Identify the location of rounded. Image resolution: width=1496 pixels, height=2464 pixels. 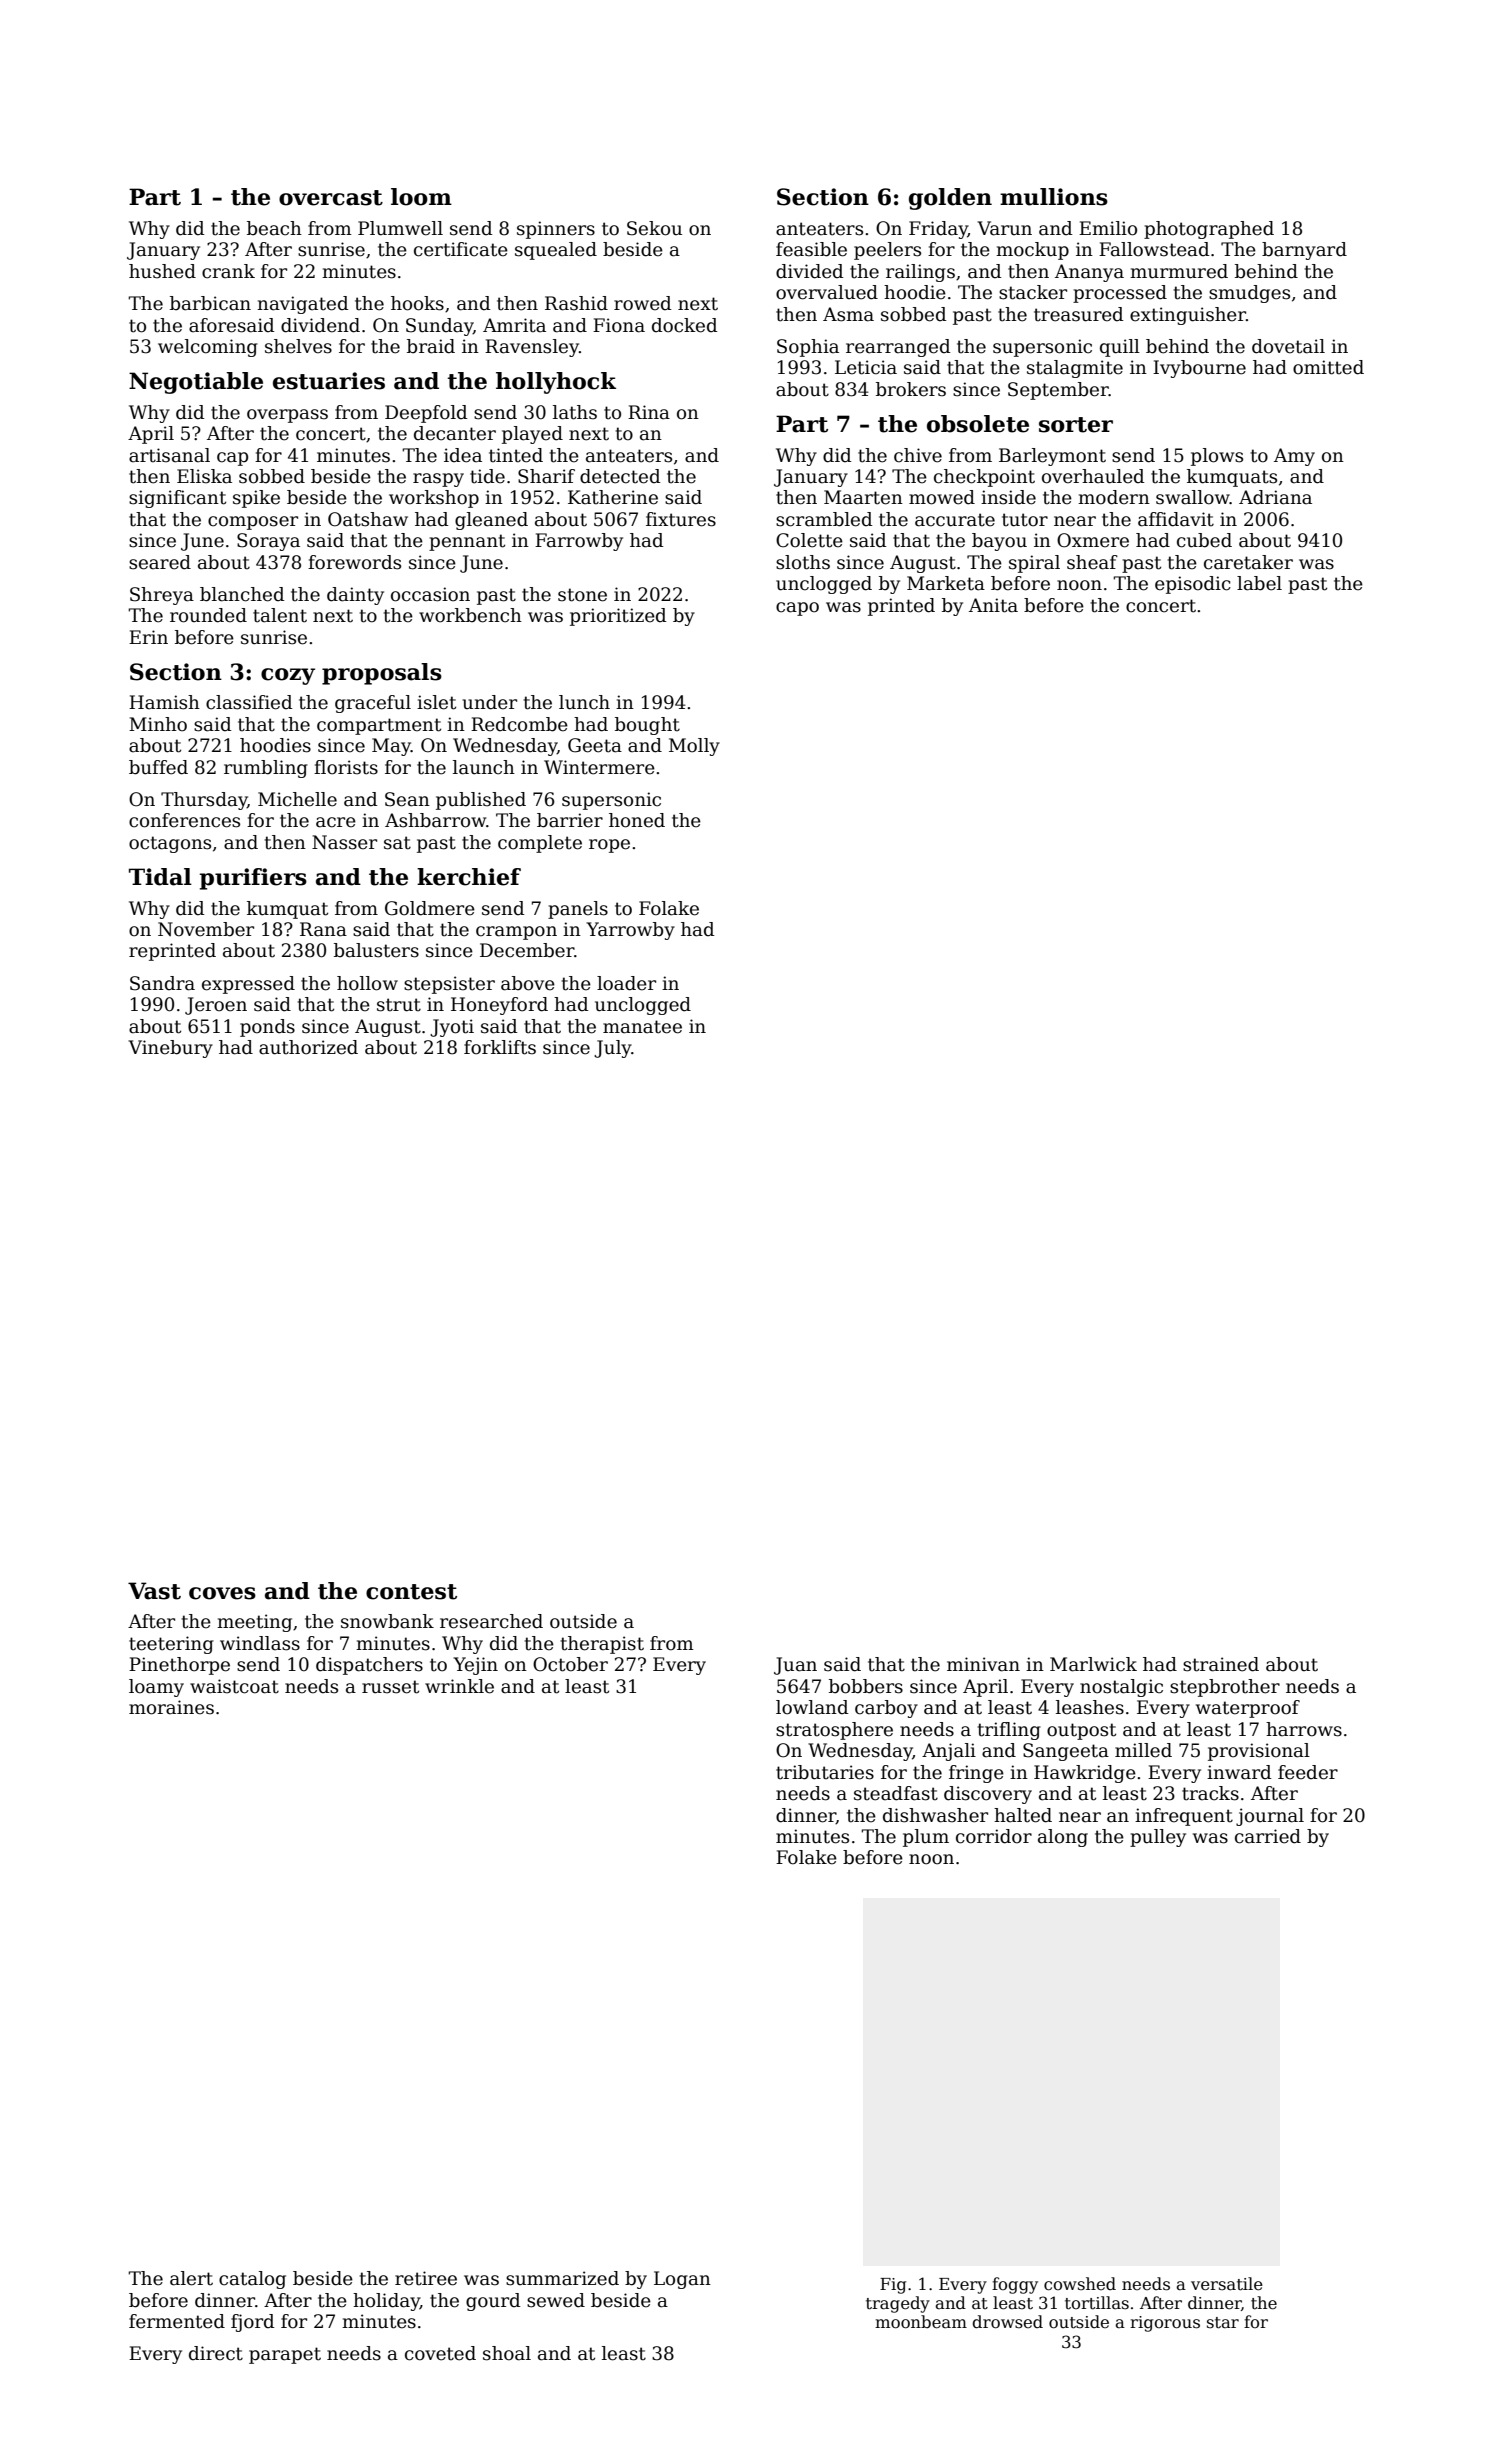
(208, 615).
